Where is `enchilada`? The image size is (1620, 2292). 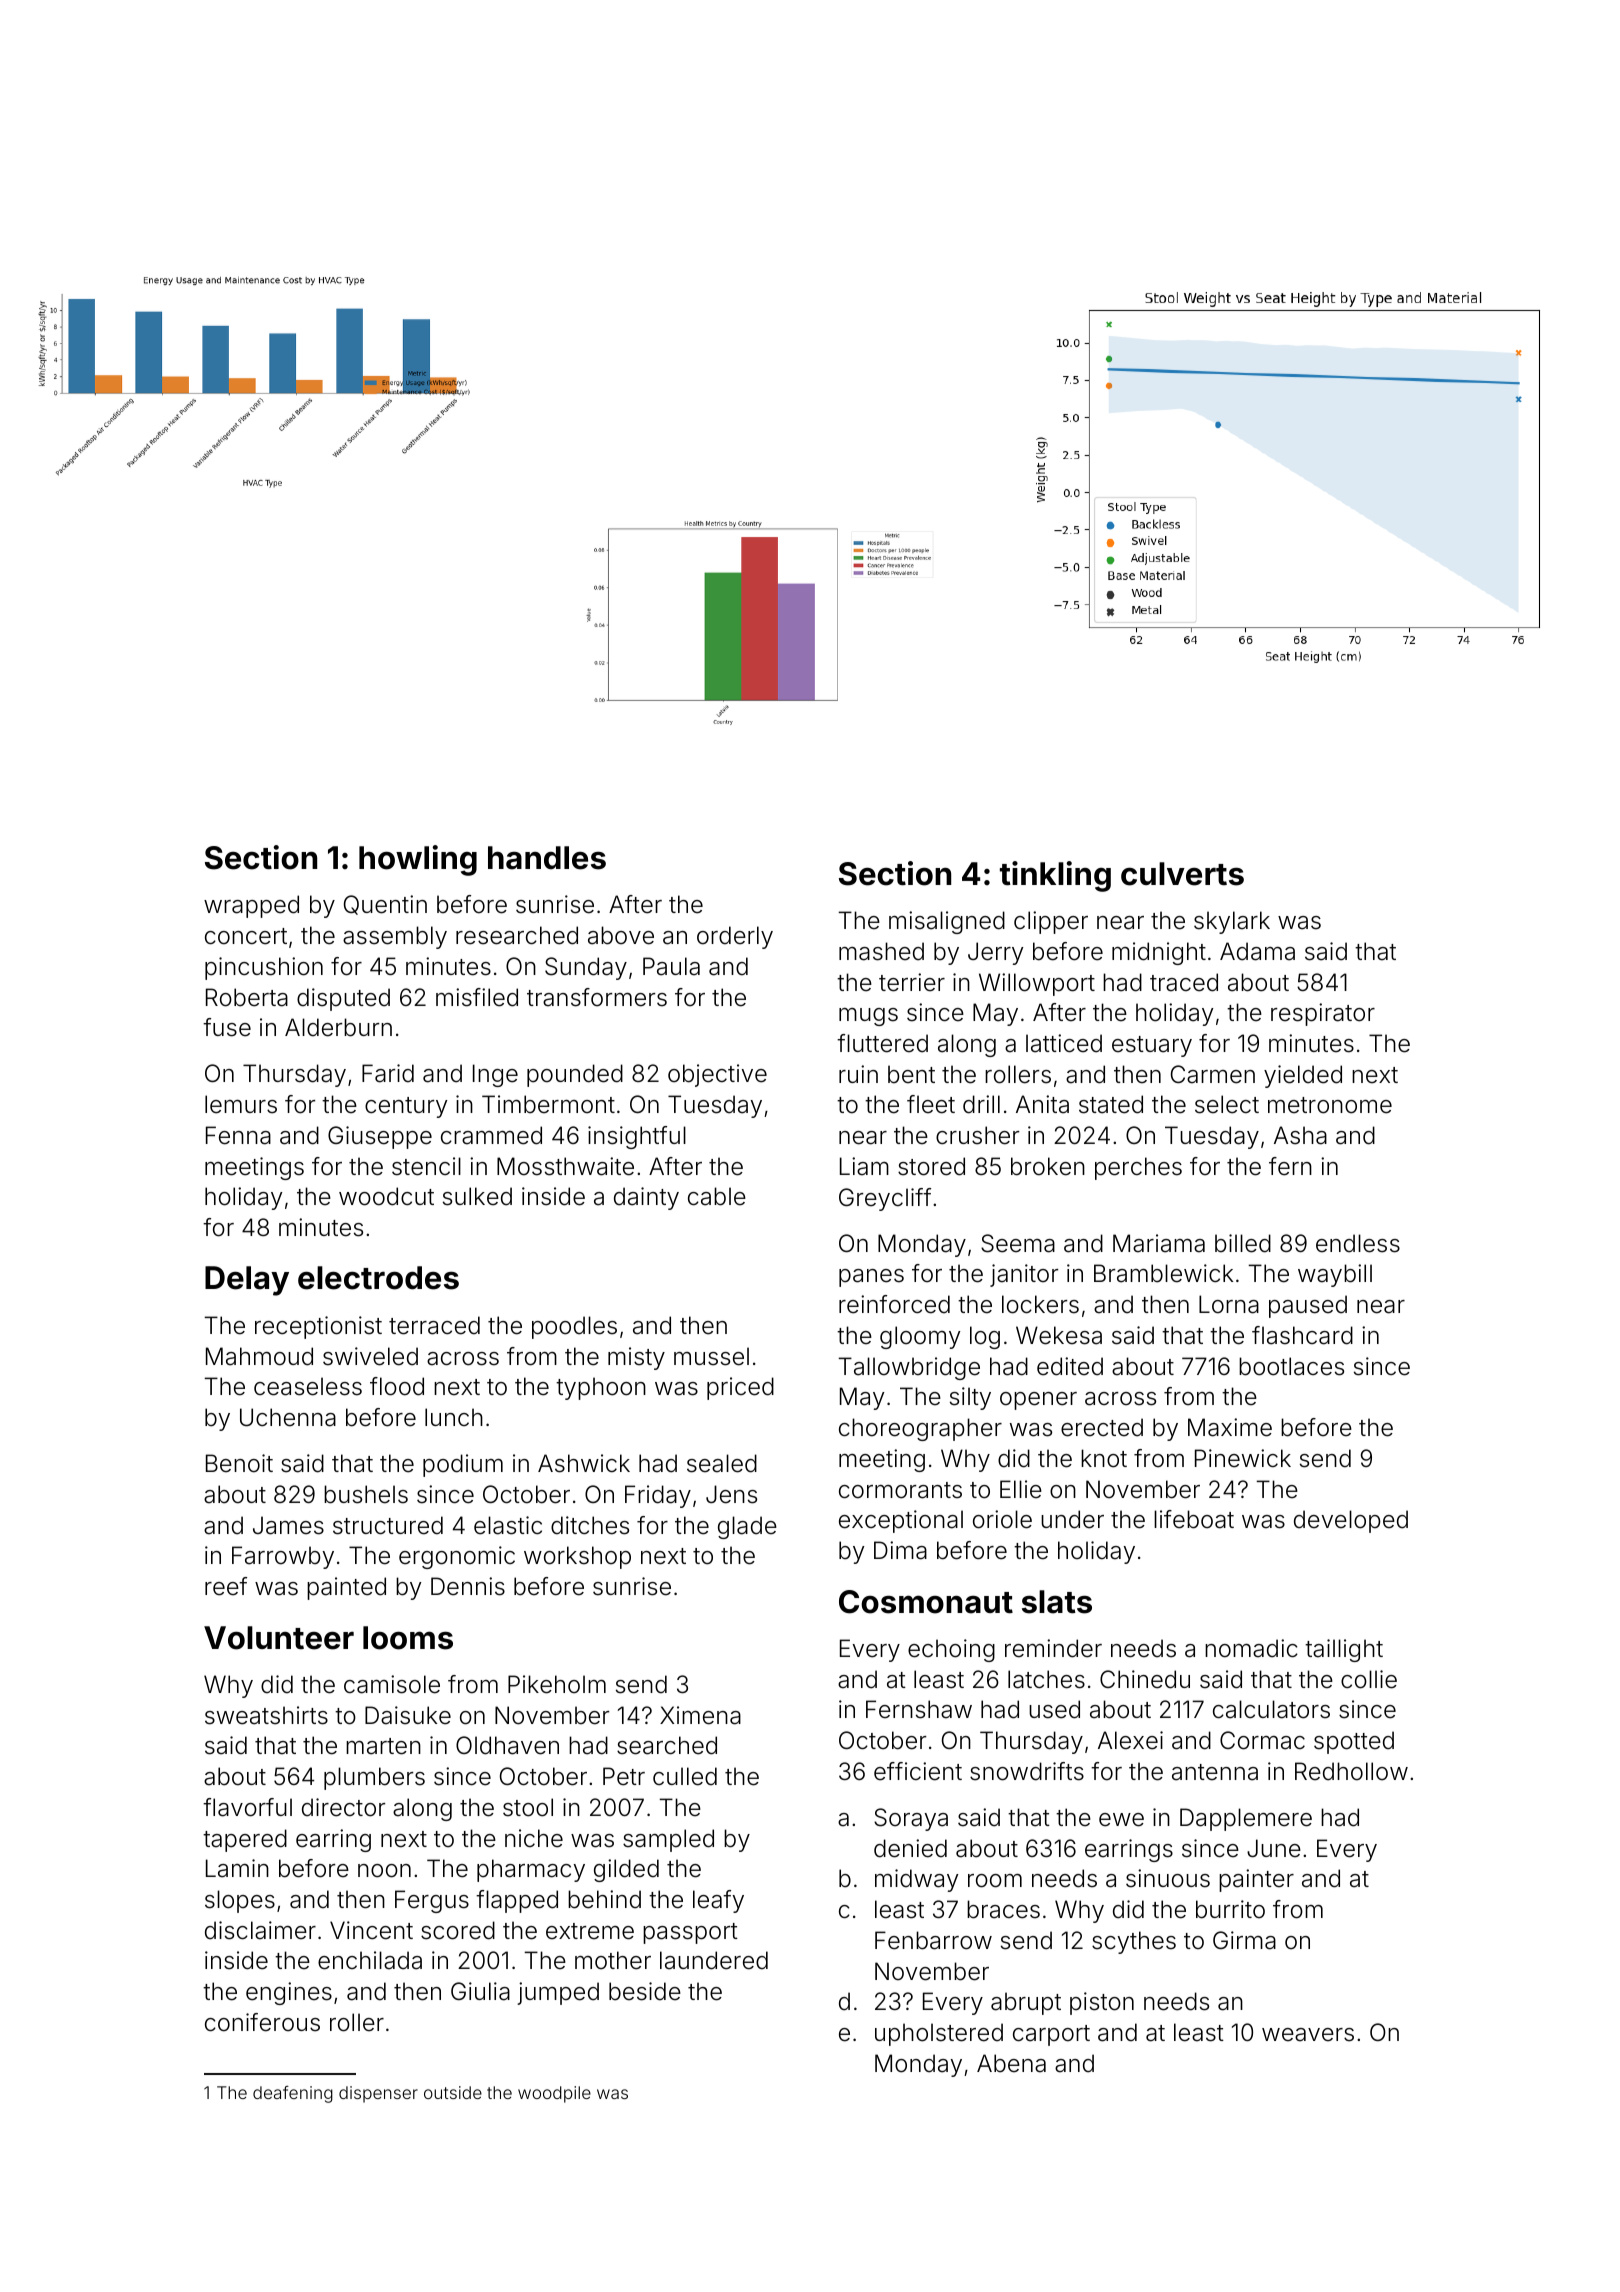
enchilada is located at coordinates (370, 1960).
